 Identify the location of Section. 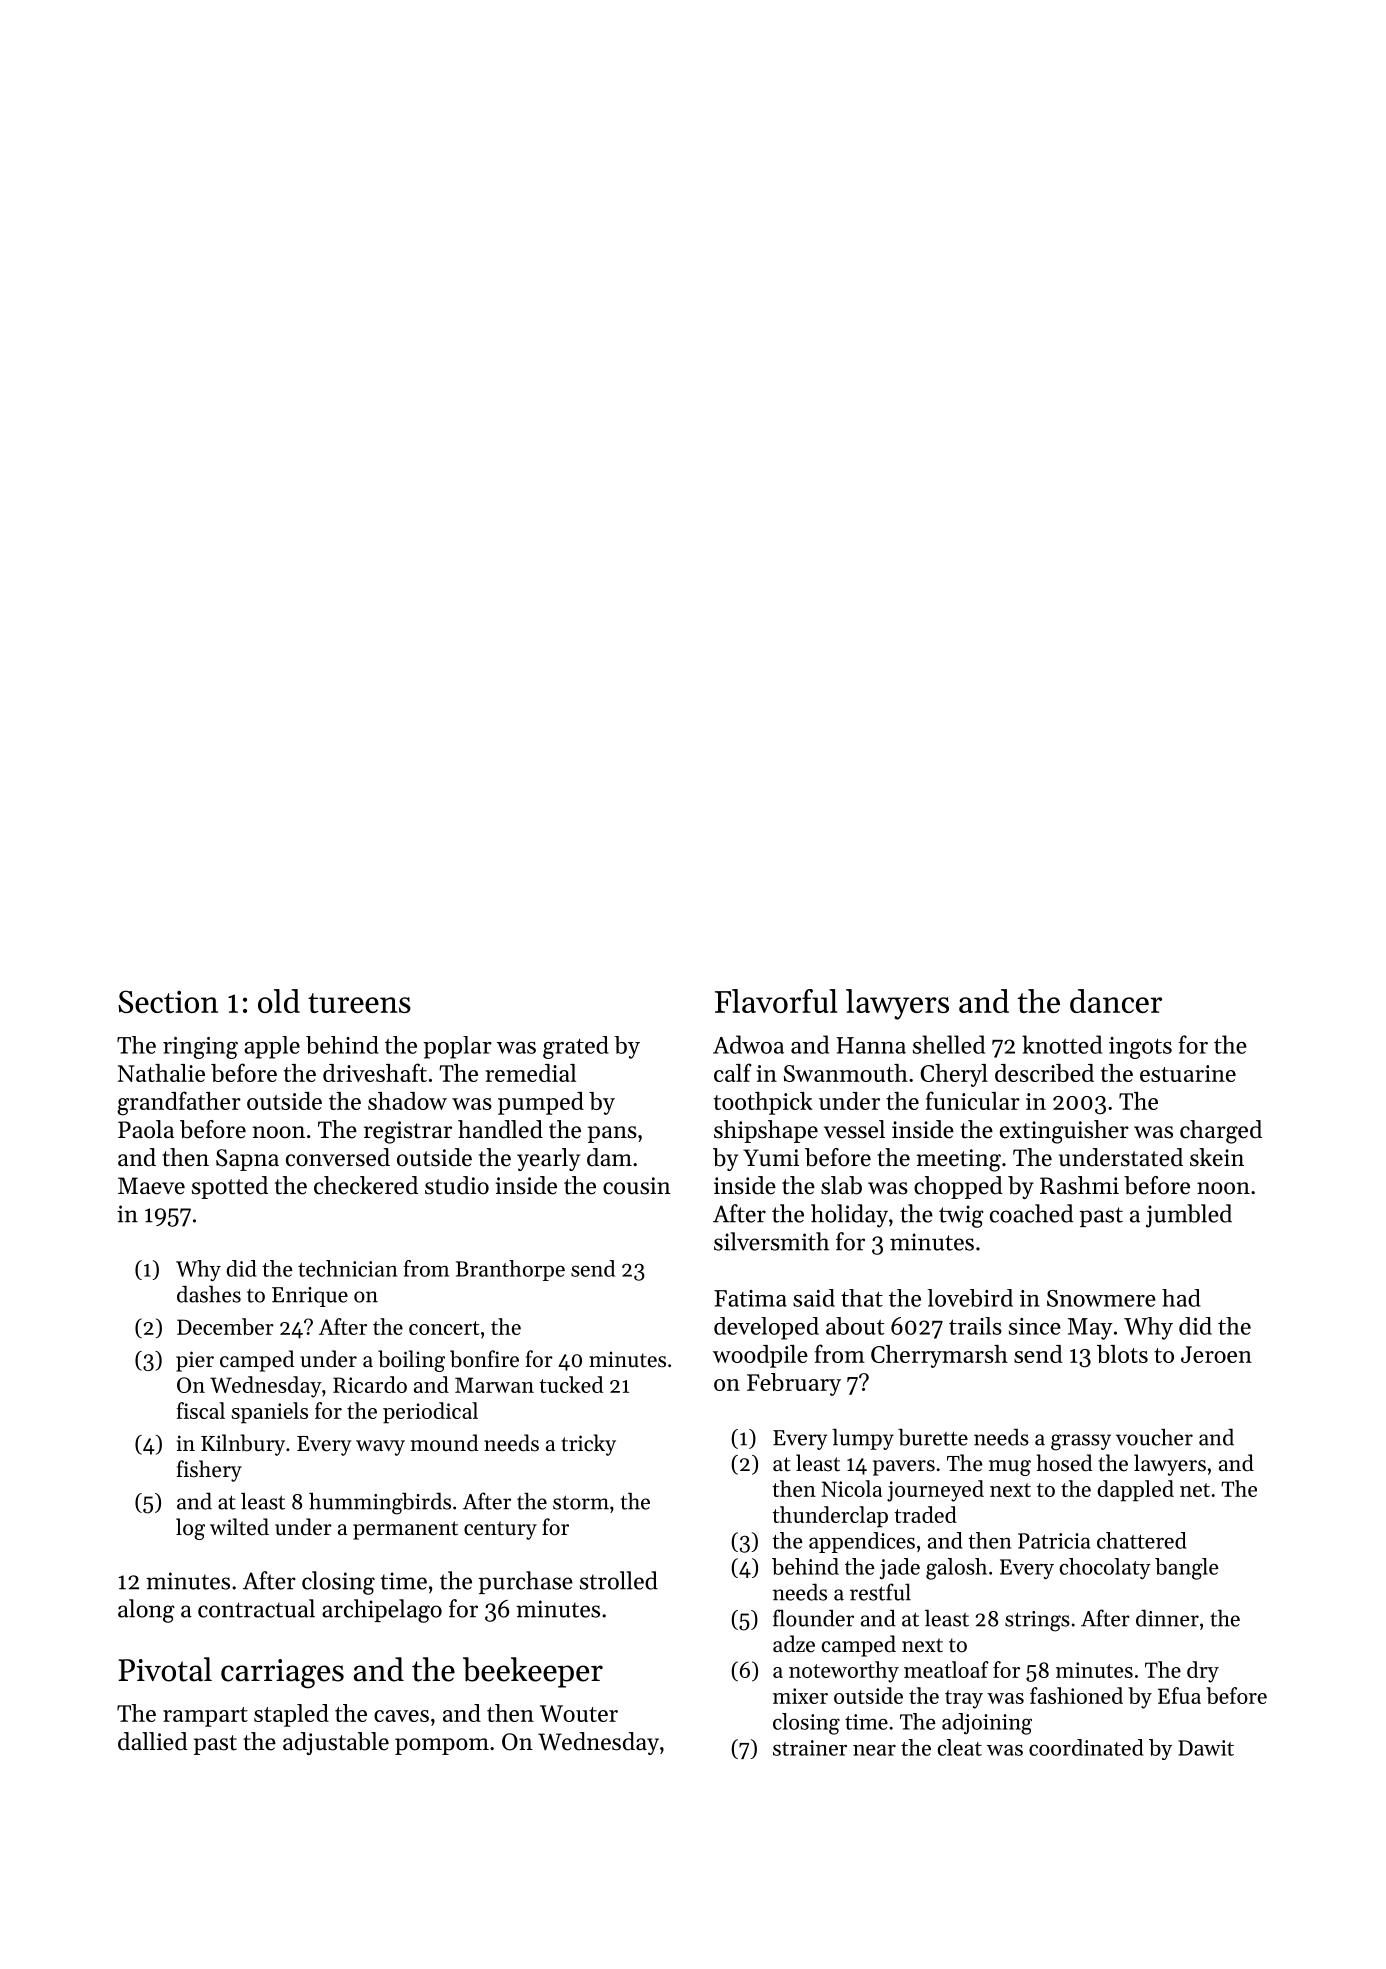
(168, 1001).
